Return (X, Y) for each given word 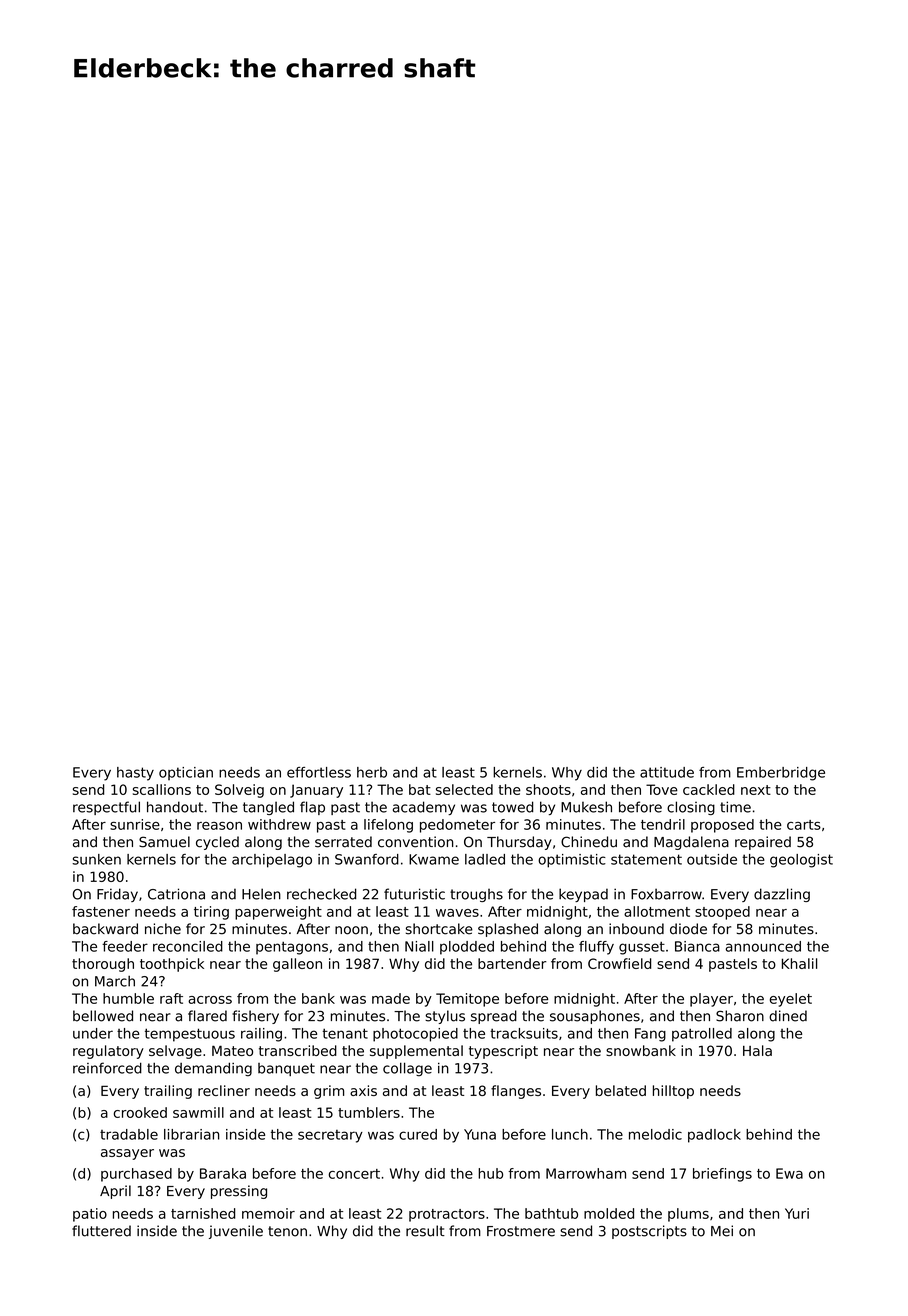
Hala (757, 1050)
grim (329, 1092)
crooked (140, 1112)
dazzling (782, 895)
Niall (419, 946)
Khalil (799, 963)
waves (457, 913)
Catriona (176, 894)
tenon (287, 1231)
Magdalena (691, 843)
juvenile (236, 1232)
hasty (135, 774)
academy (424, 808)
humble (128, 998)
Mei (722, 1231)
